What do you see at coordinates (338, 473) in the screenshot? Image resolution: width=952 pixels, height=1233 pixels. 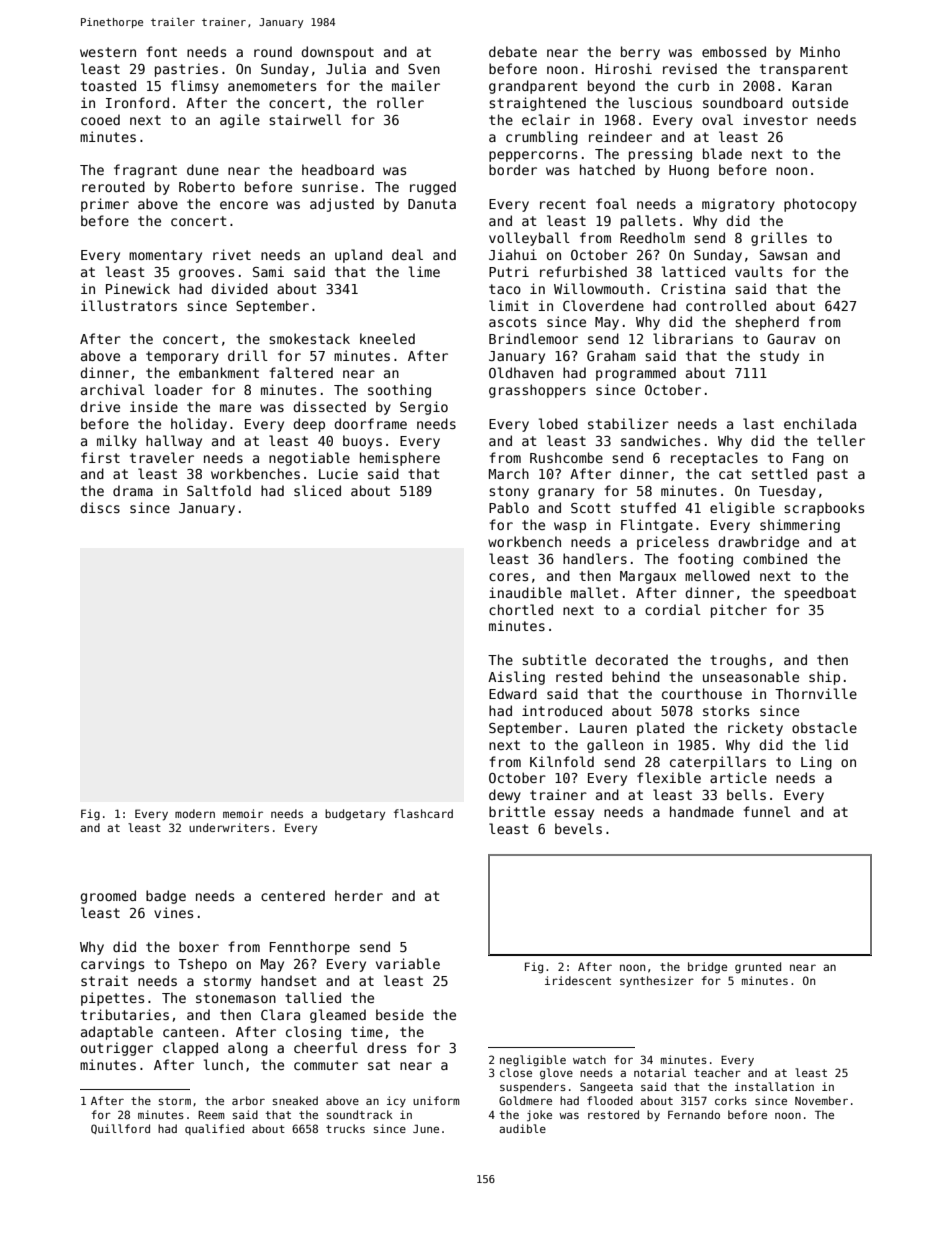 I see `Lucie` at bounding box center [338, 473].
